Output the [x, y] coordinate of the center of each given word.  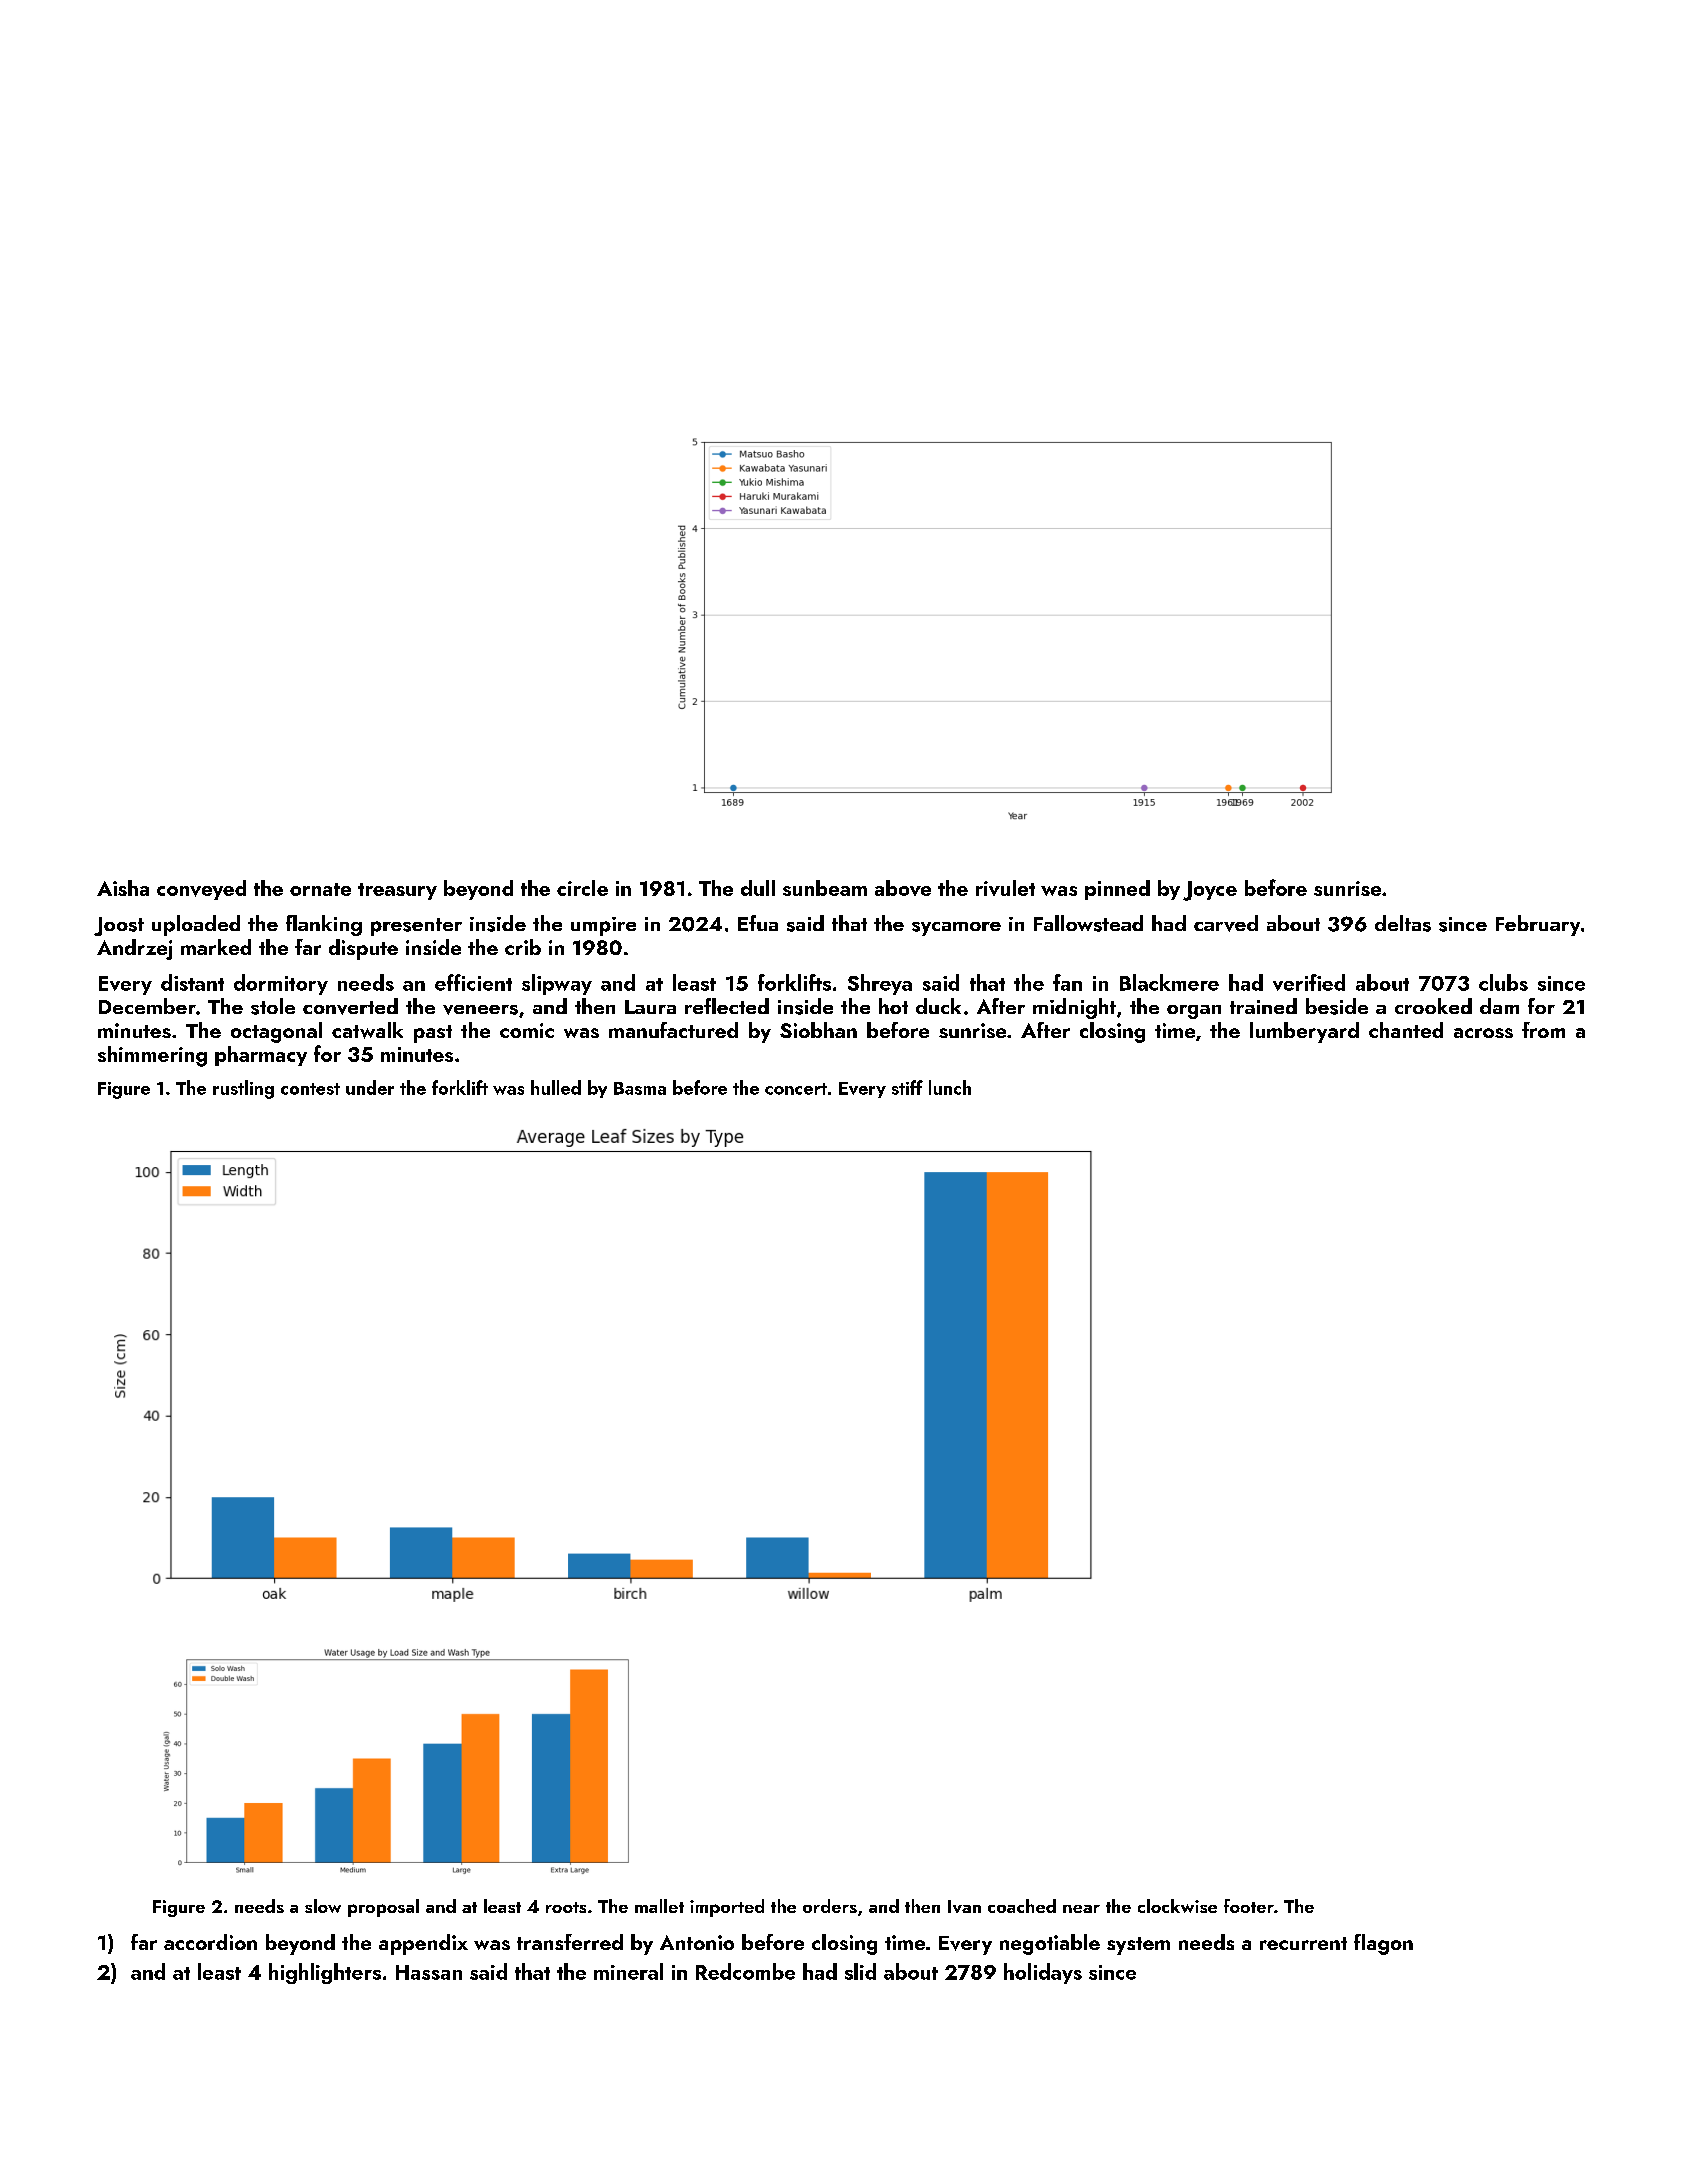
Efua [758, 923]
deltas [1403, 923]
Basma [640, 1088]
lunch [950, 1087]
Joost [119, 926]
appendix [423, 1944]
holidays [1043, 1973]
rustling [243, 1089]
